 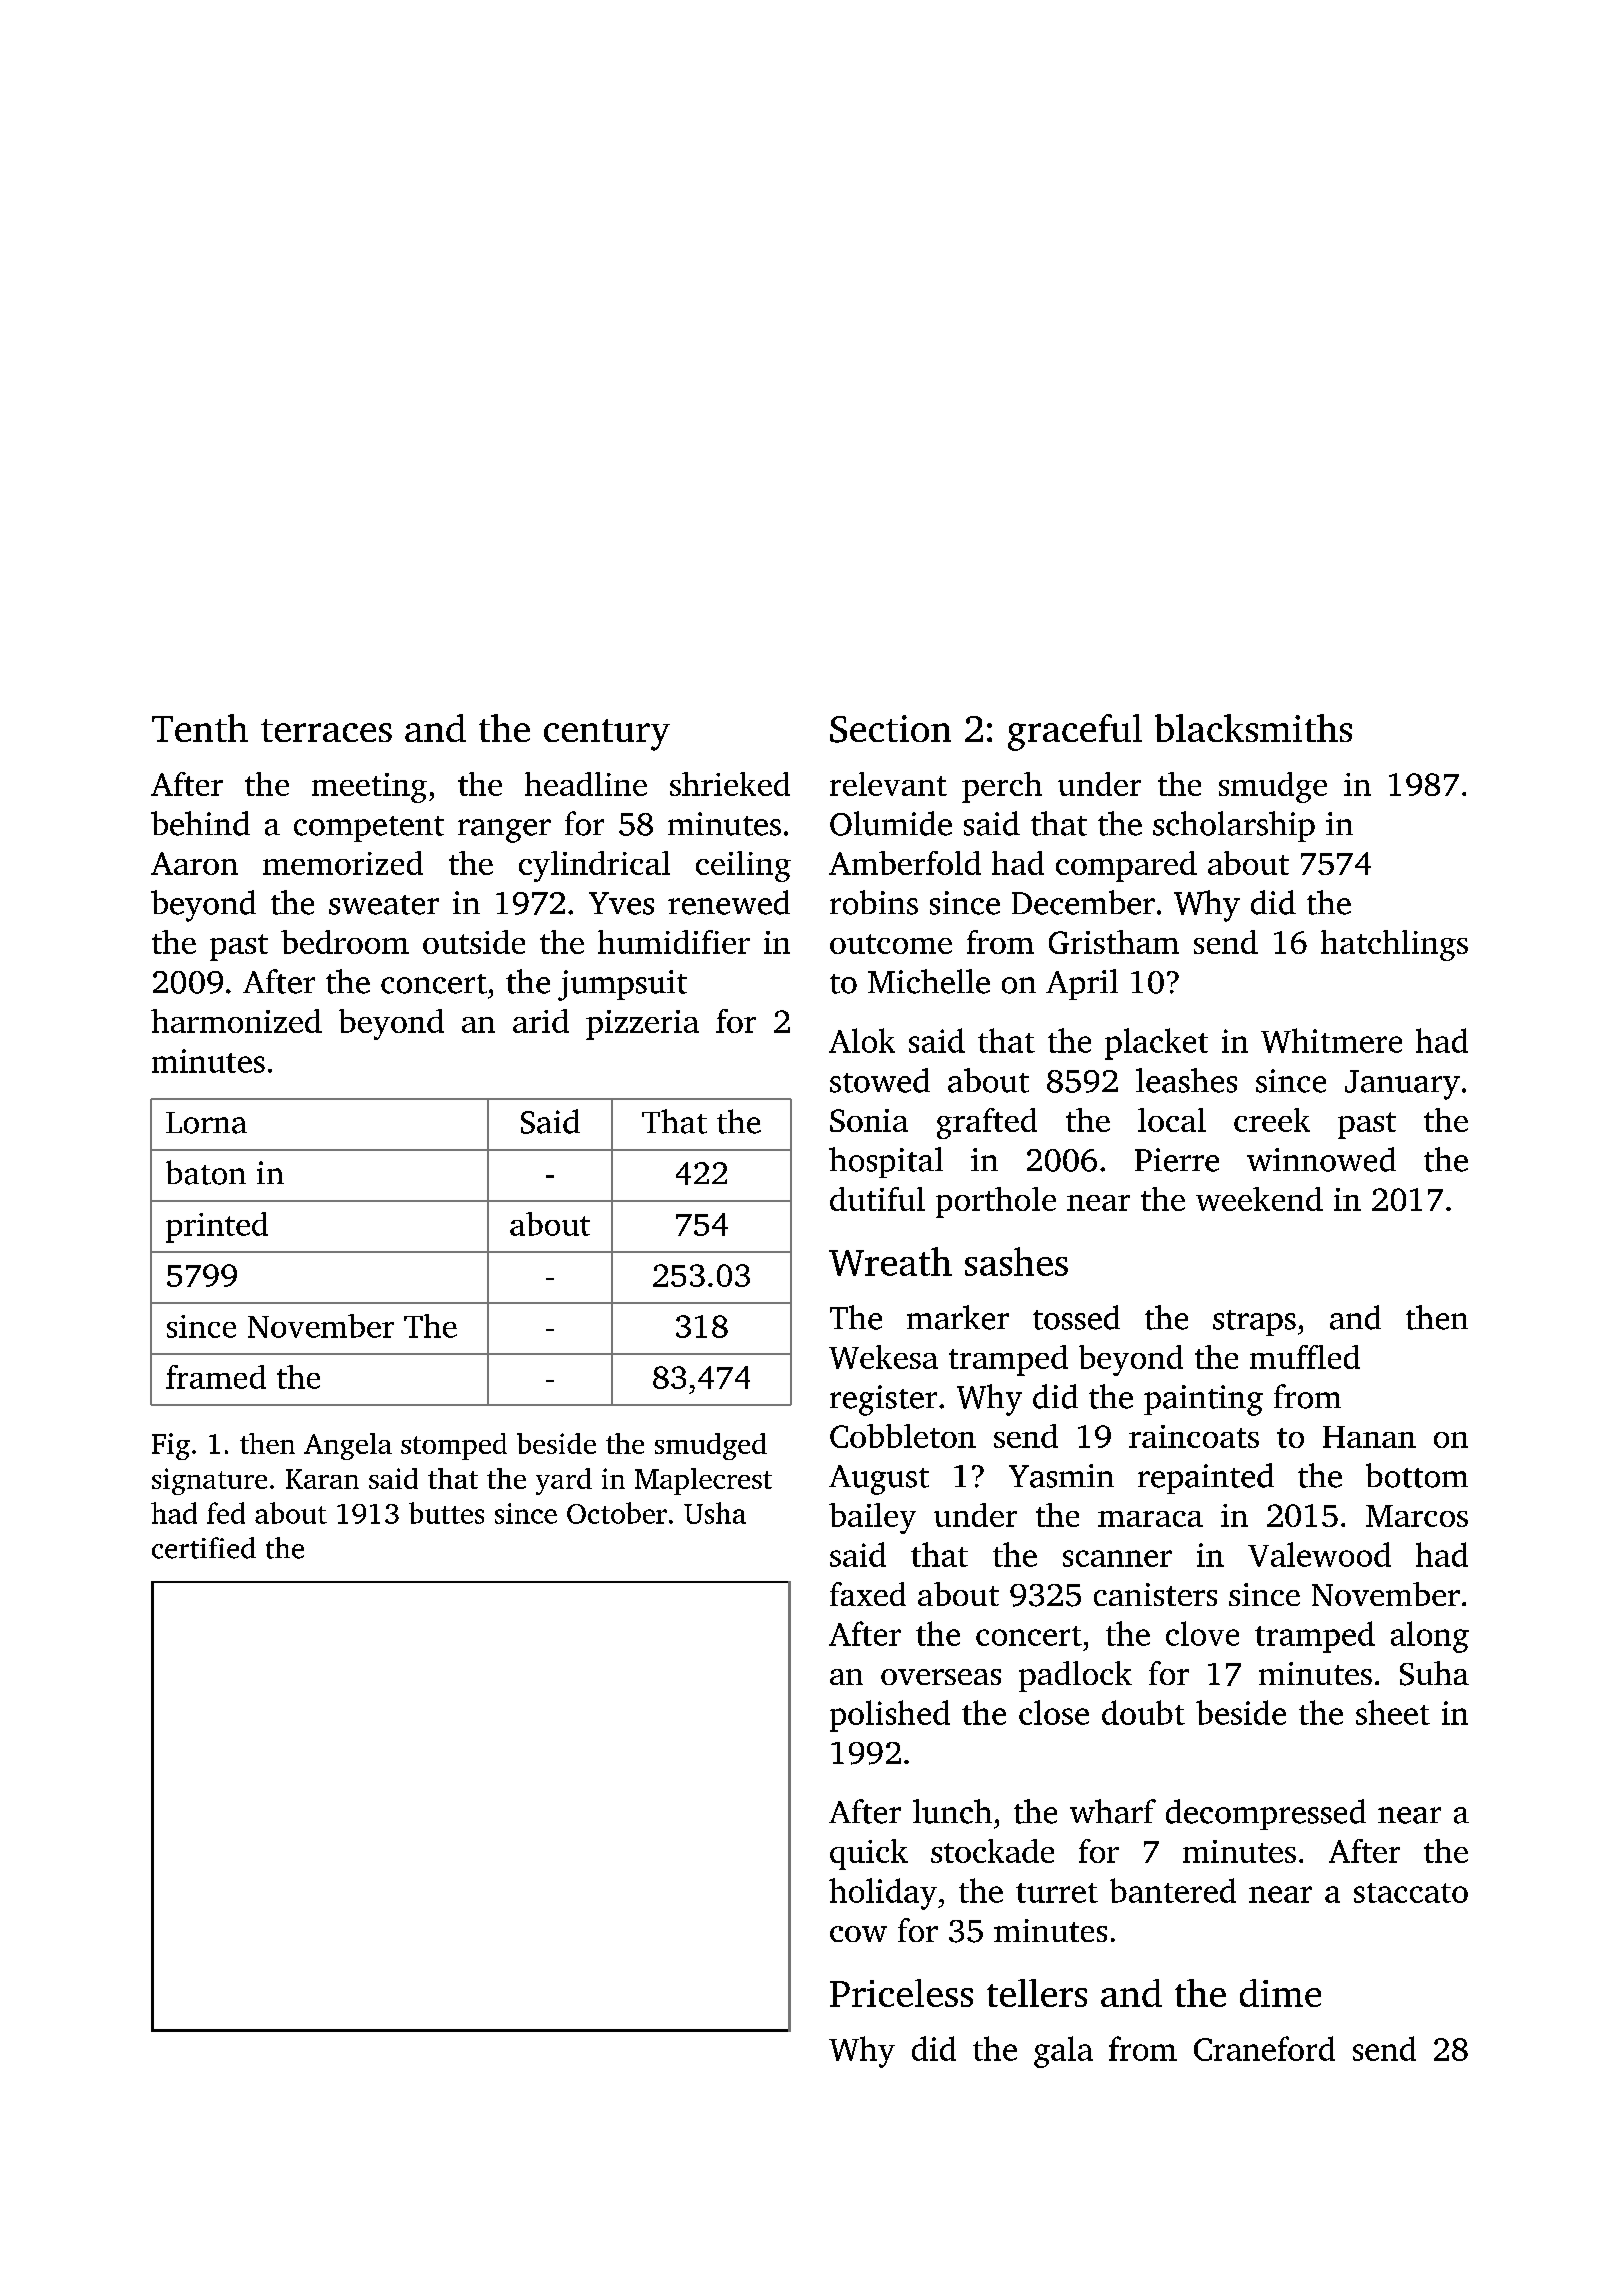 What do you see at coordinates (1254, 1323) in the document?
I see `straps` at bounding box center [1254, 1323].
